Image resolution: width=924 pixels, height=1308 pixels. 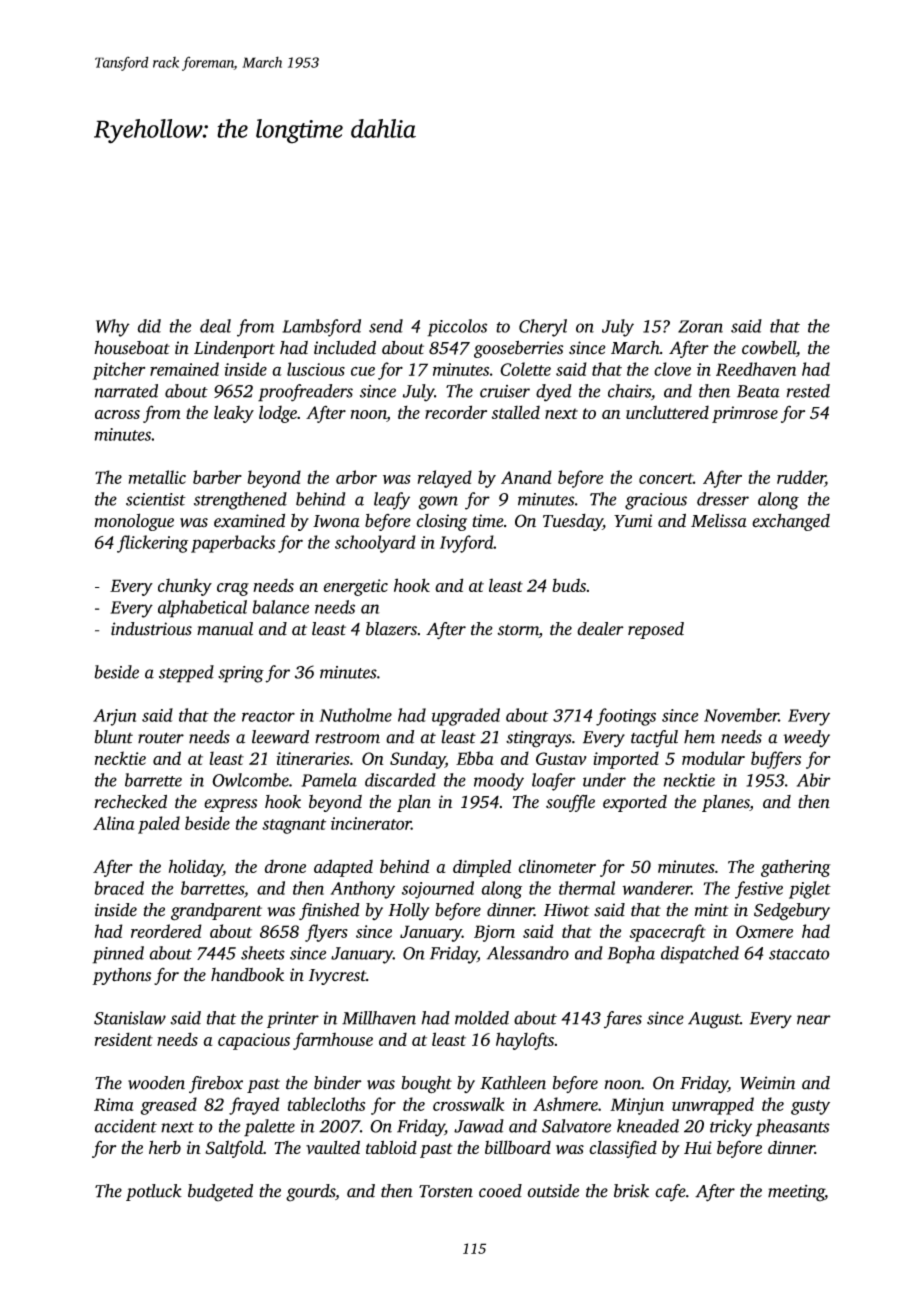 What do you see at coordinates (482, 1018) in the image?
I see `molded` at bounding box center [482, 1018].
